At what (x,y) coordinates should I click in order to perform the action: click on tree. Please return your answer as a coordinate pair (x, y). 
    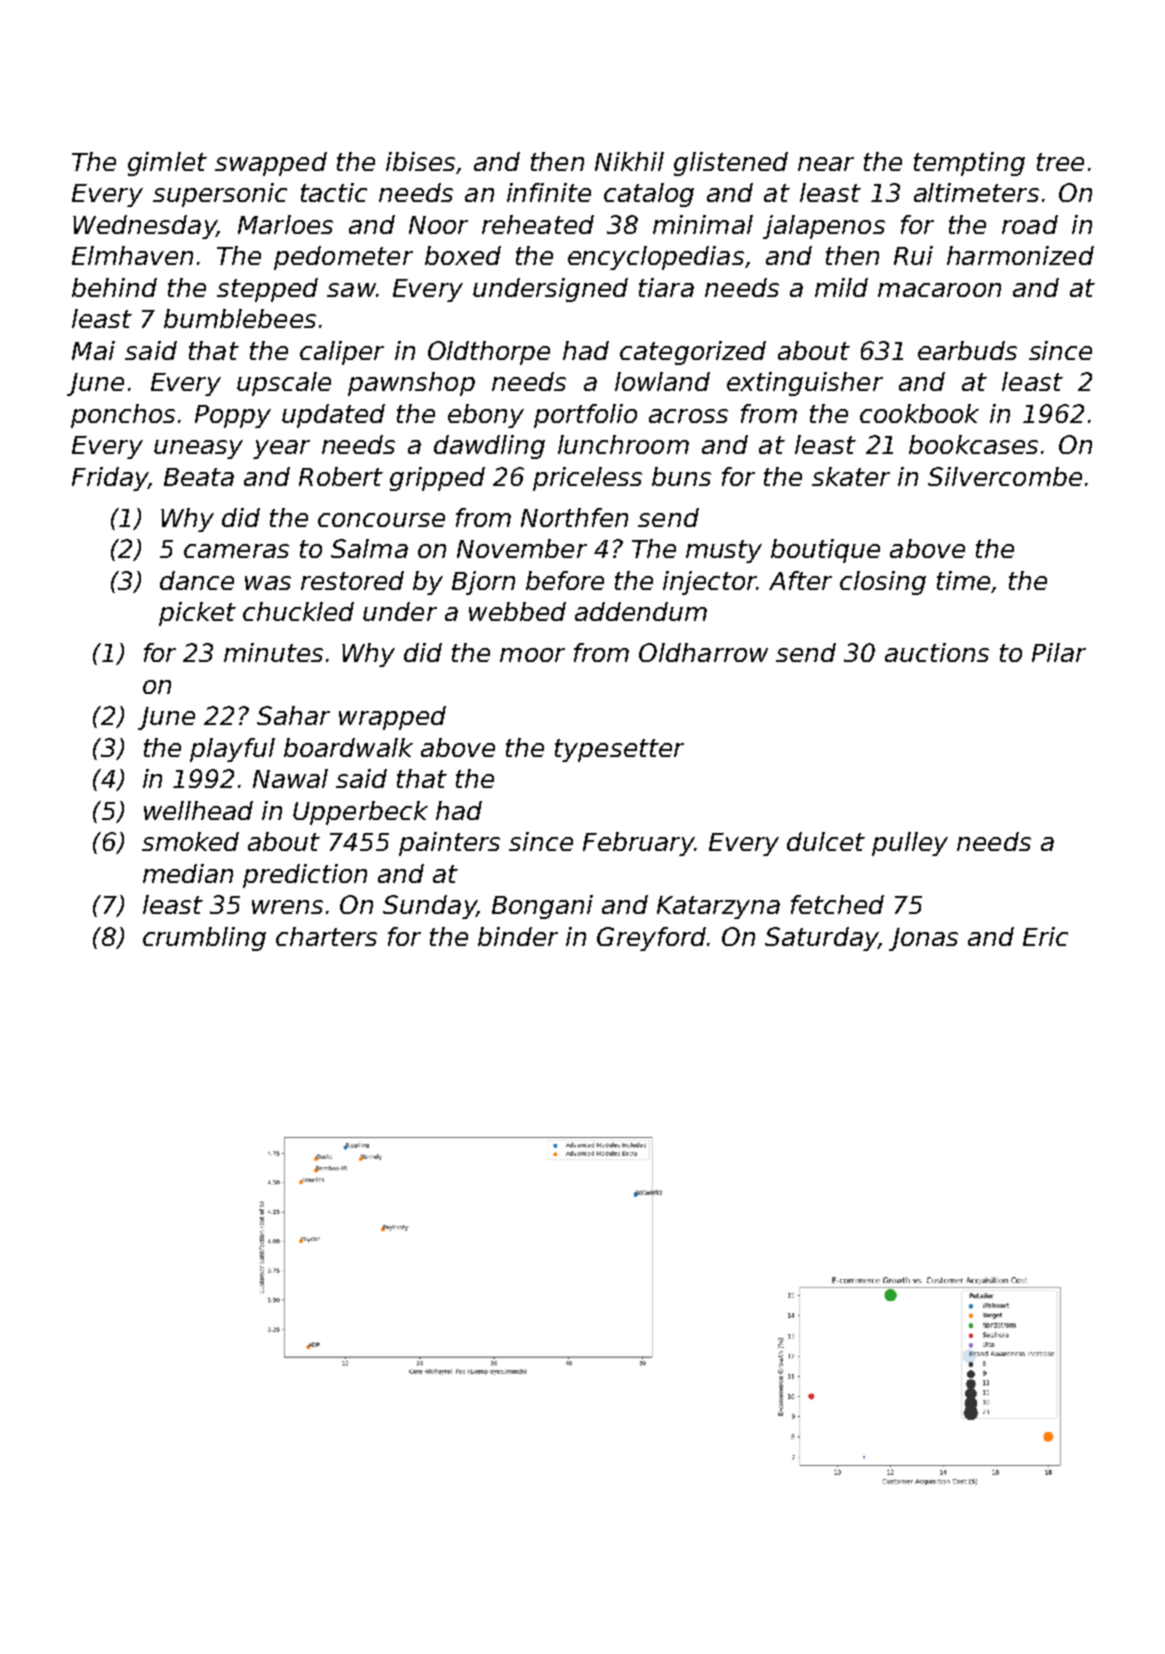
    Looking at the image, I should click on (1060, 162).
